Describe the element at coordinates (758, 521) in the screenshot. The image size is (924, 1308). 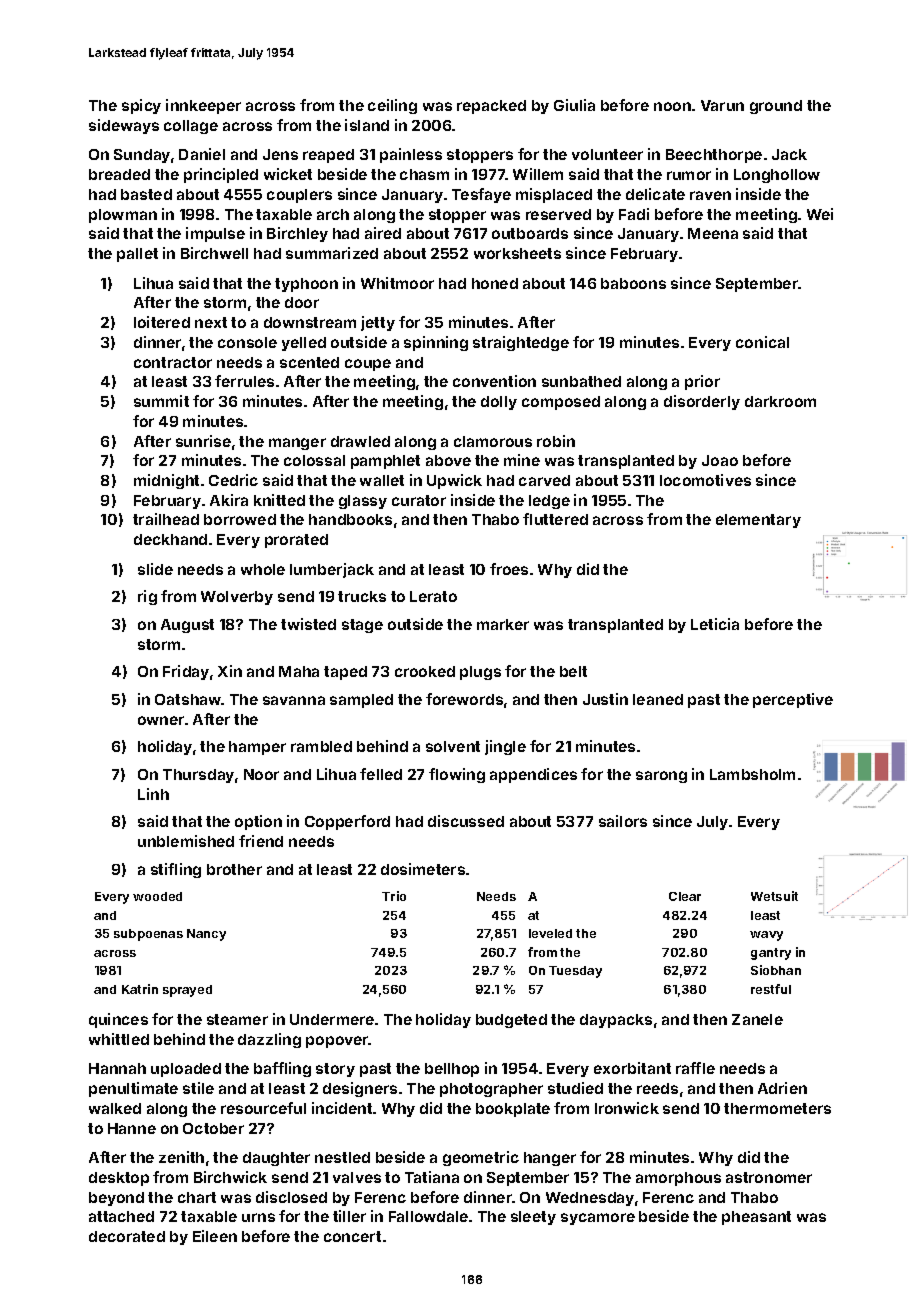
I see `elementary` at that location.
